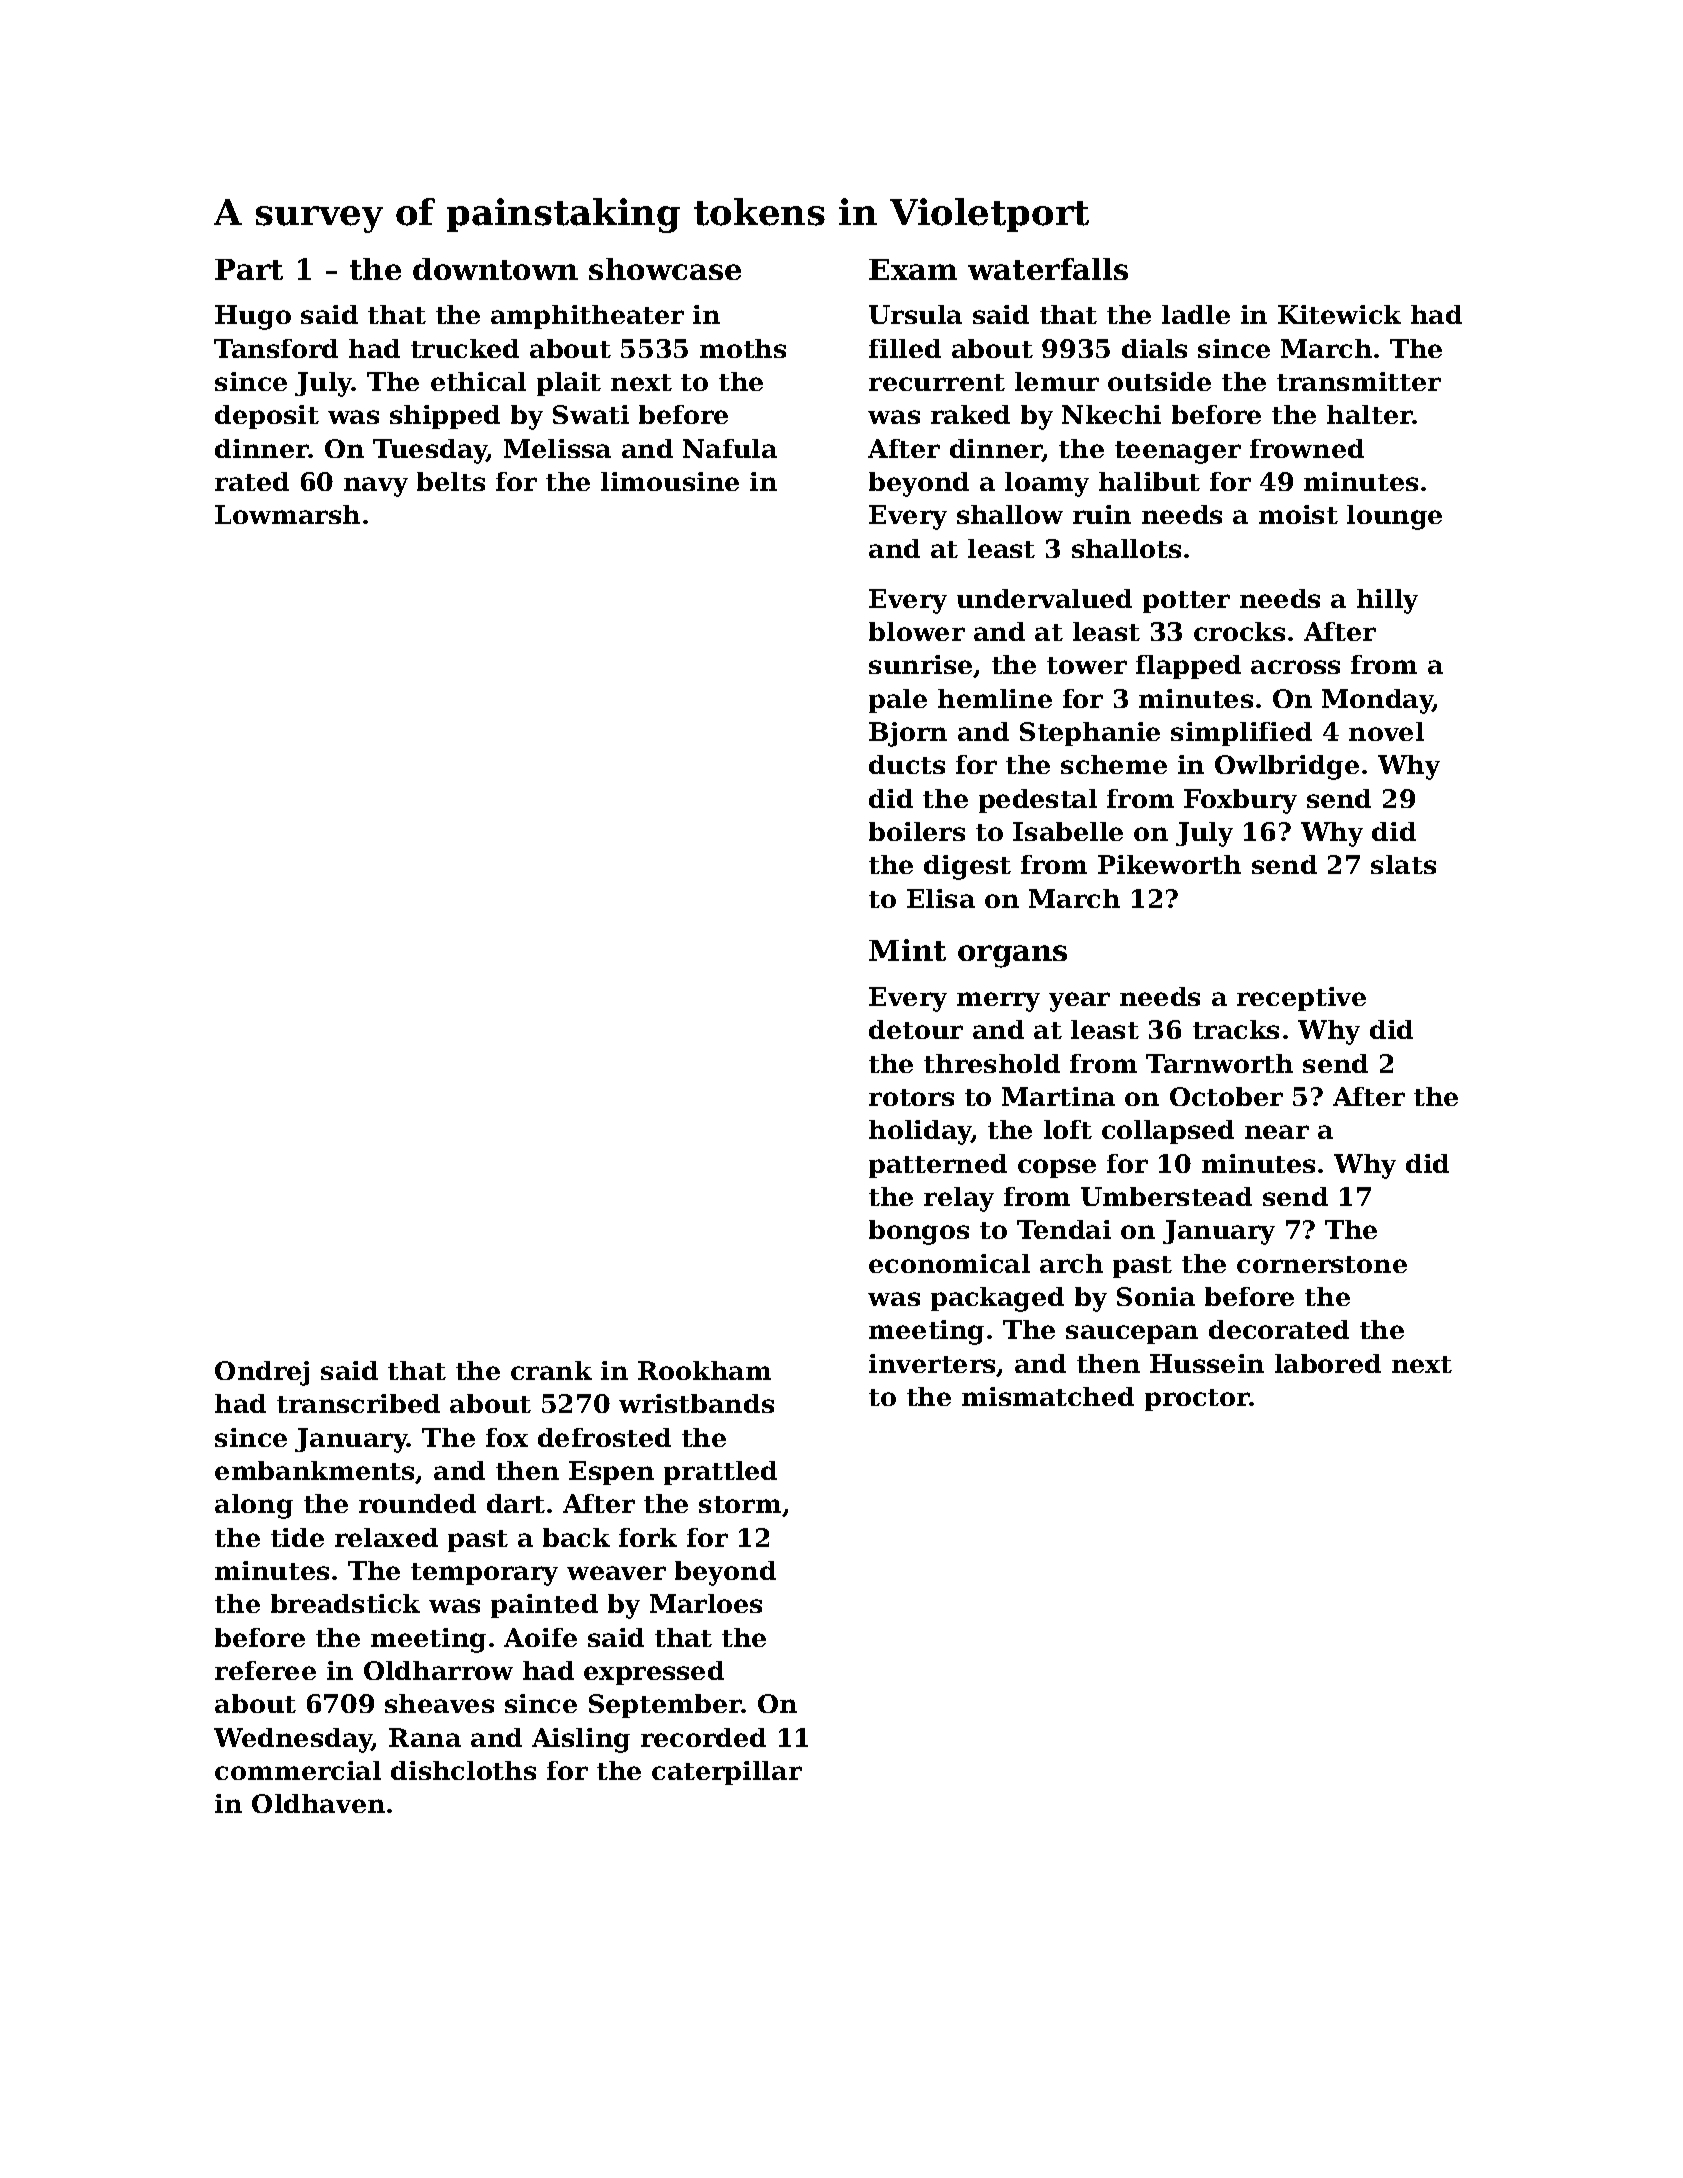 The height and width of the screenshot is (2178, 1683). Describe the element at coordinates (1359, 381) in the screenshot. I see `transmitter` at that location.
